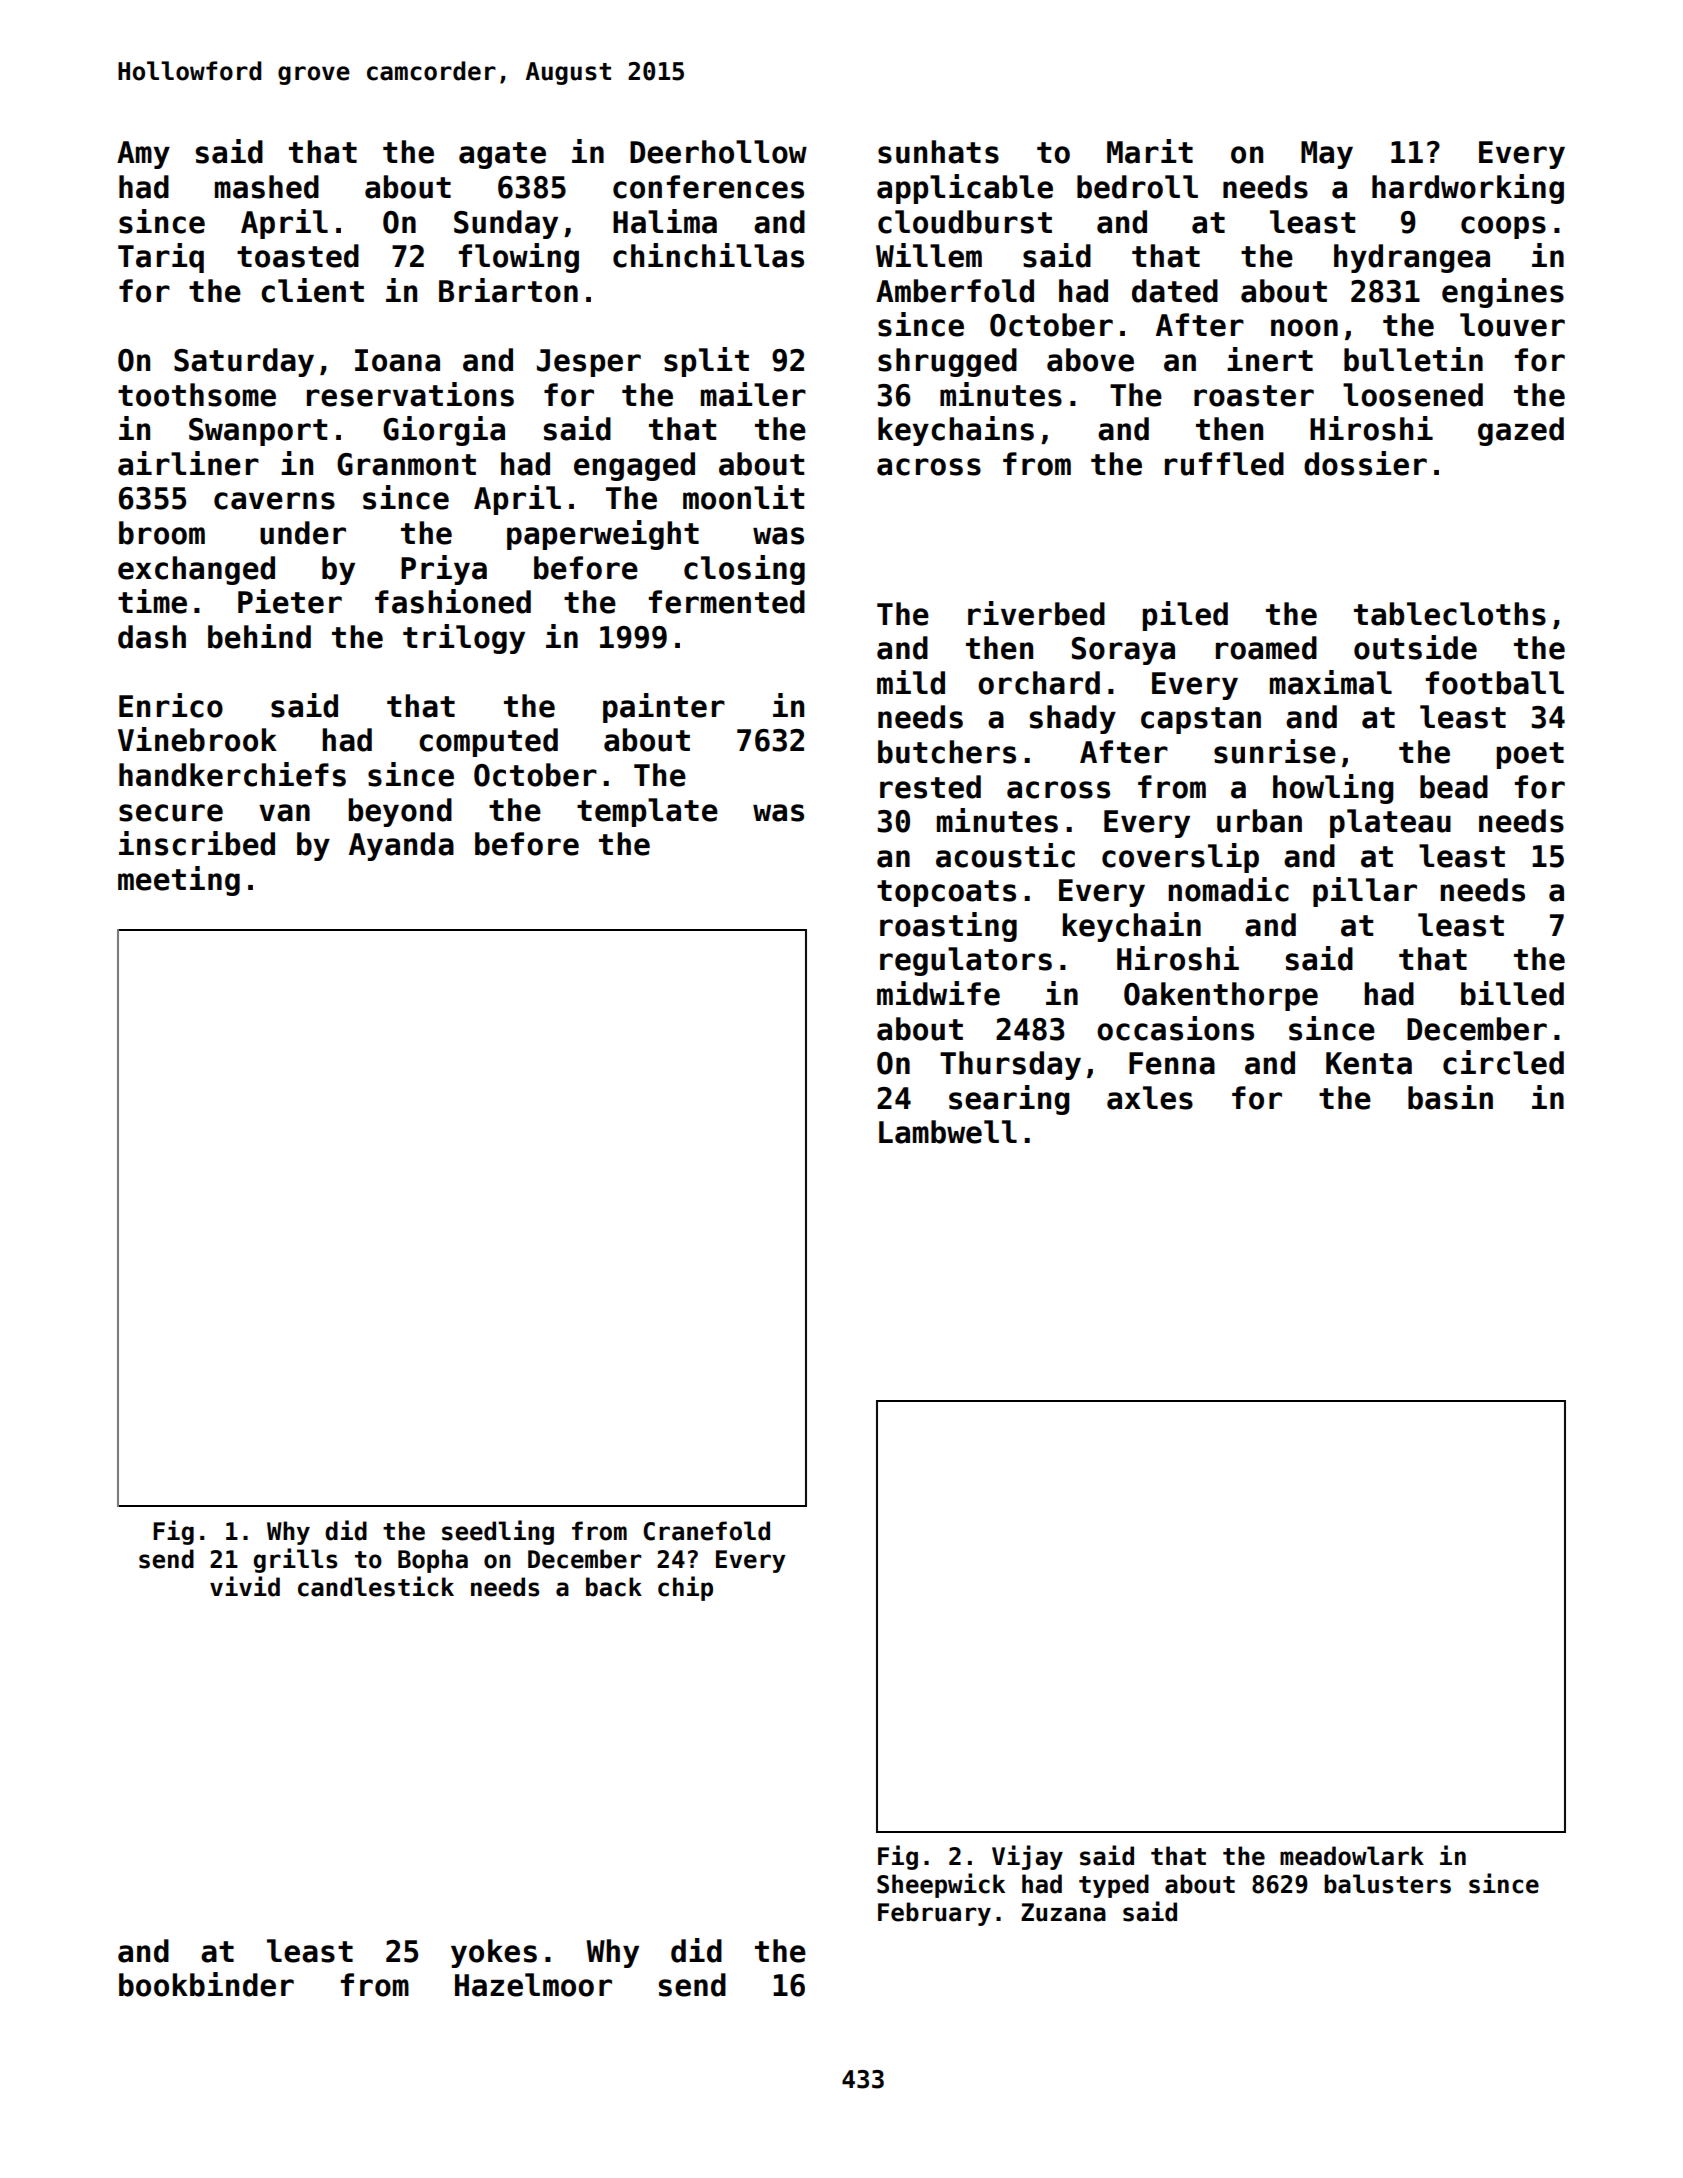  Describe the element at coordinates (197, 395) in the image. I see `toothsome` at that location.
